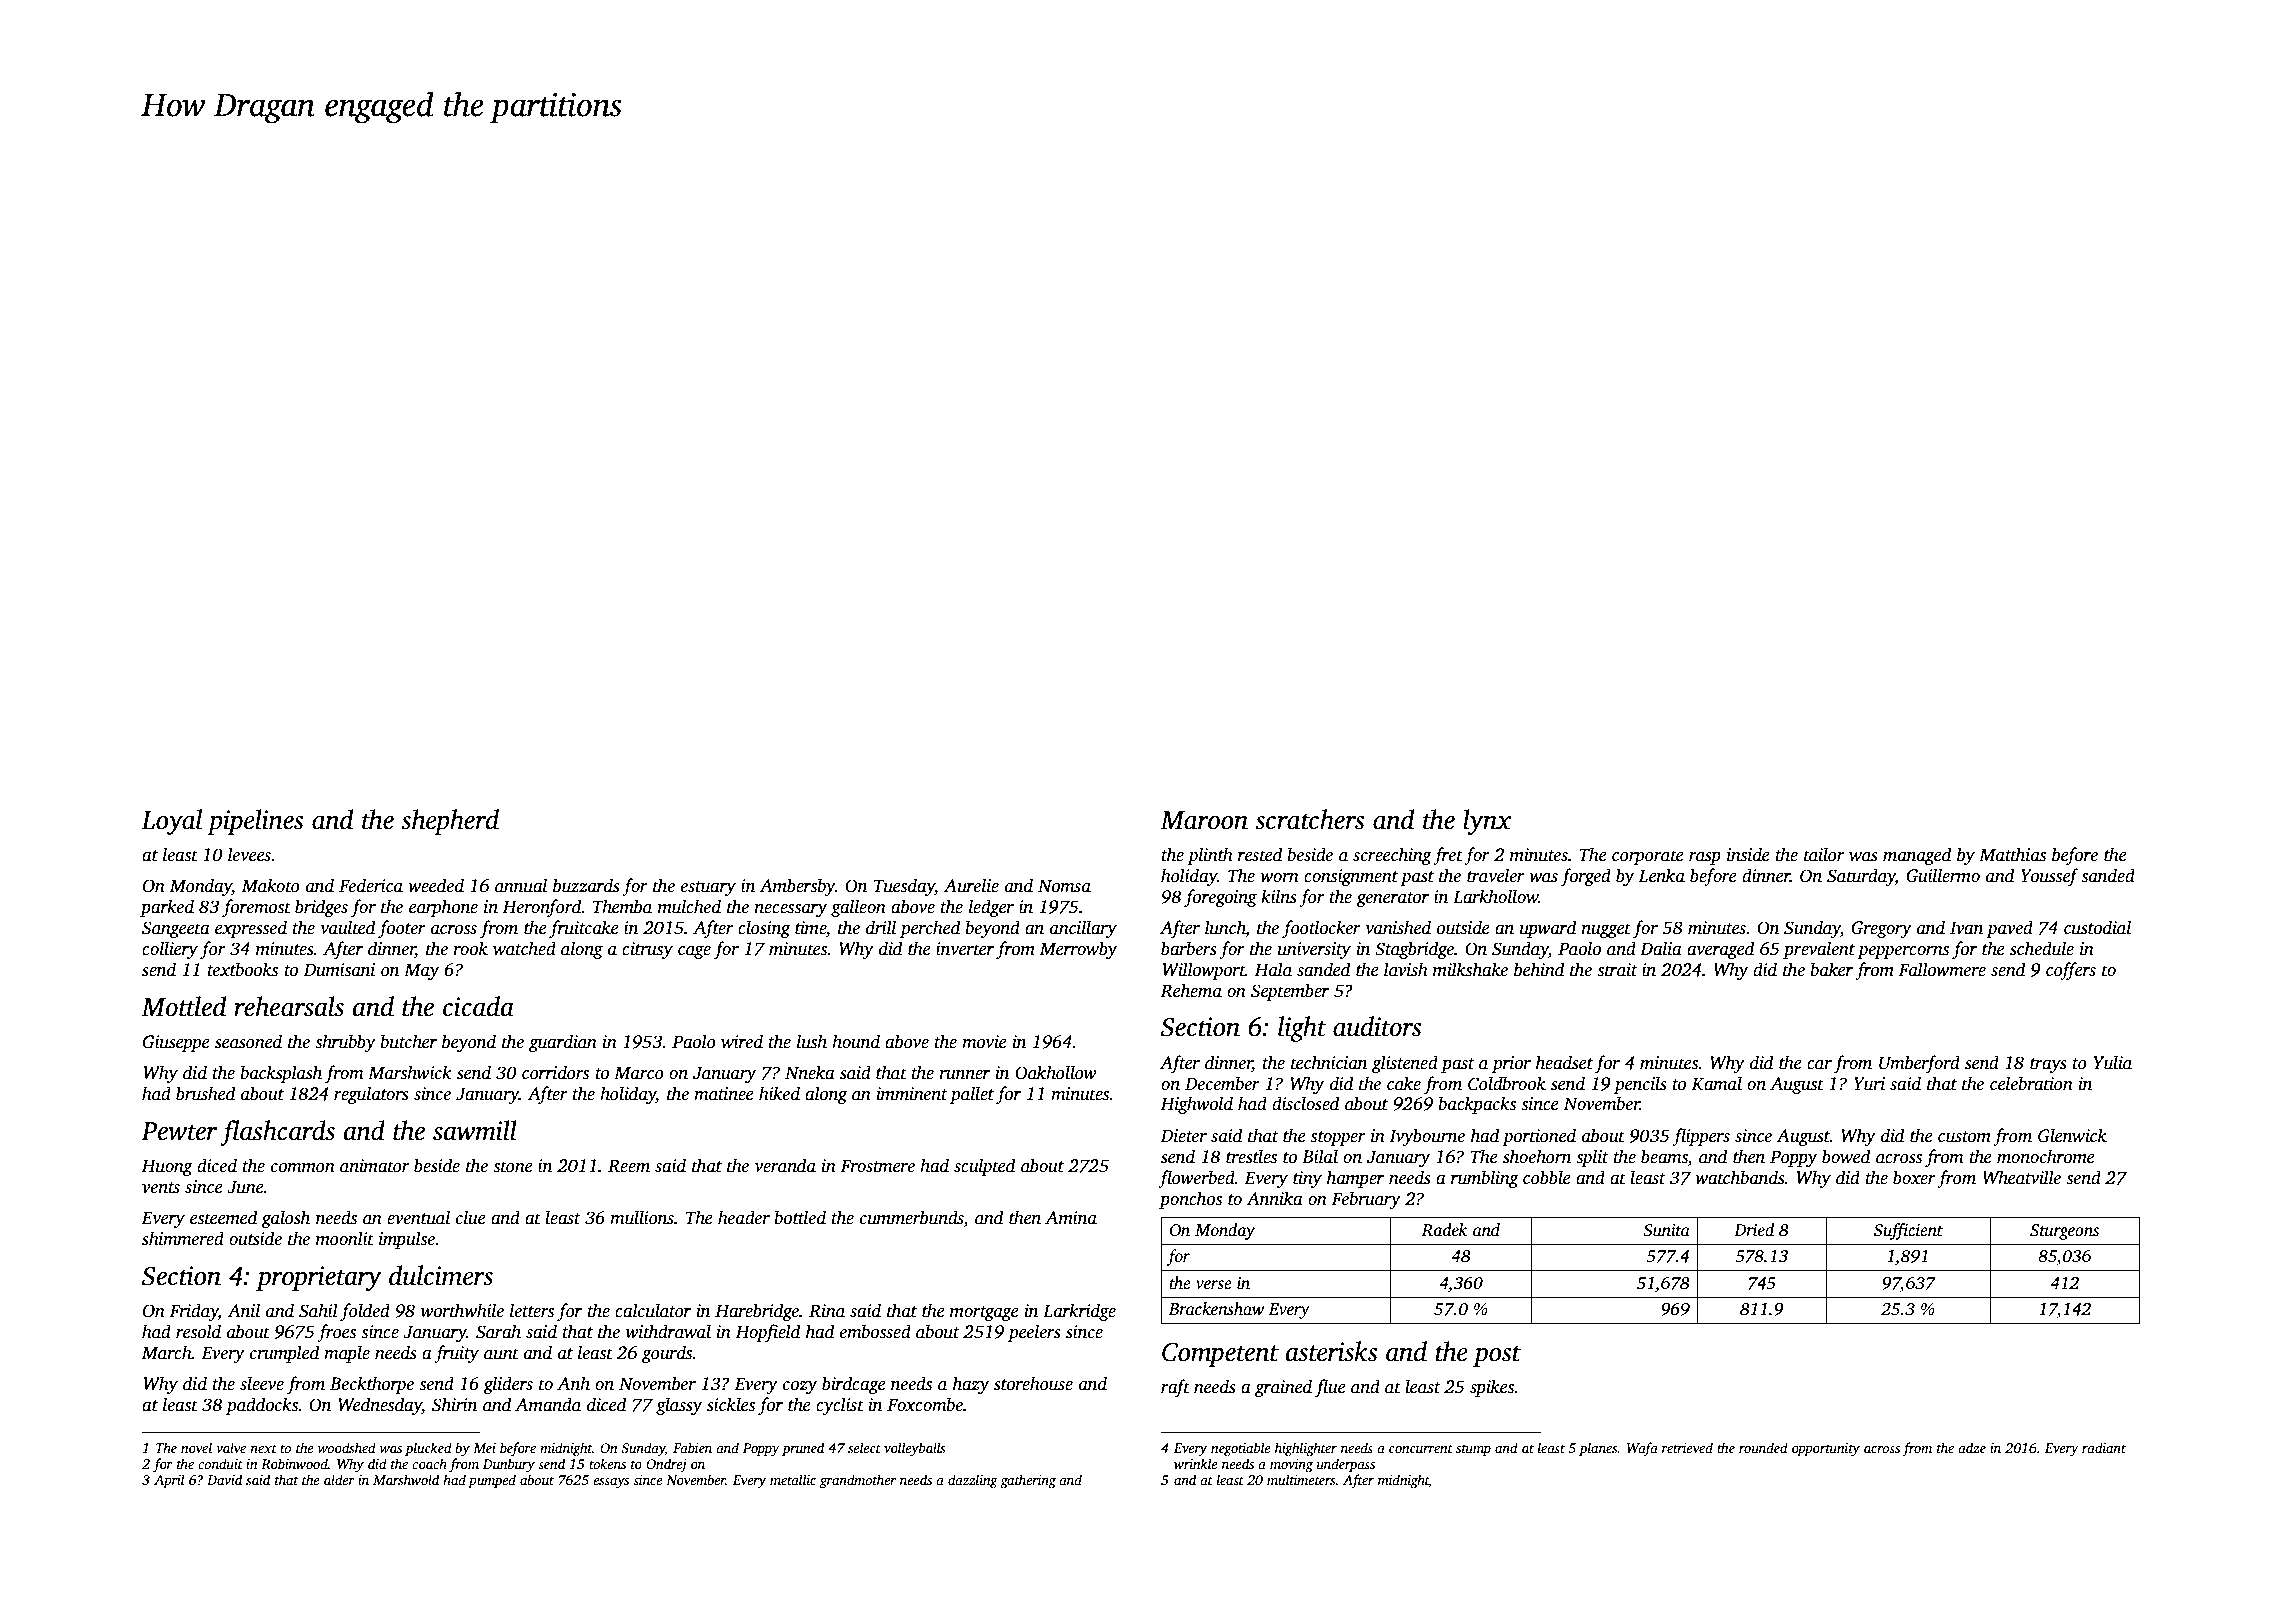  Describe the element at coordinates (611, 1483) in the document. I see `essays` at that location.
